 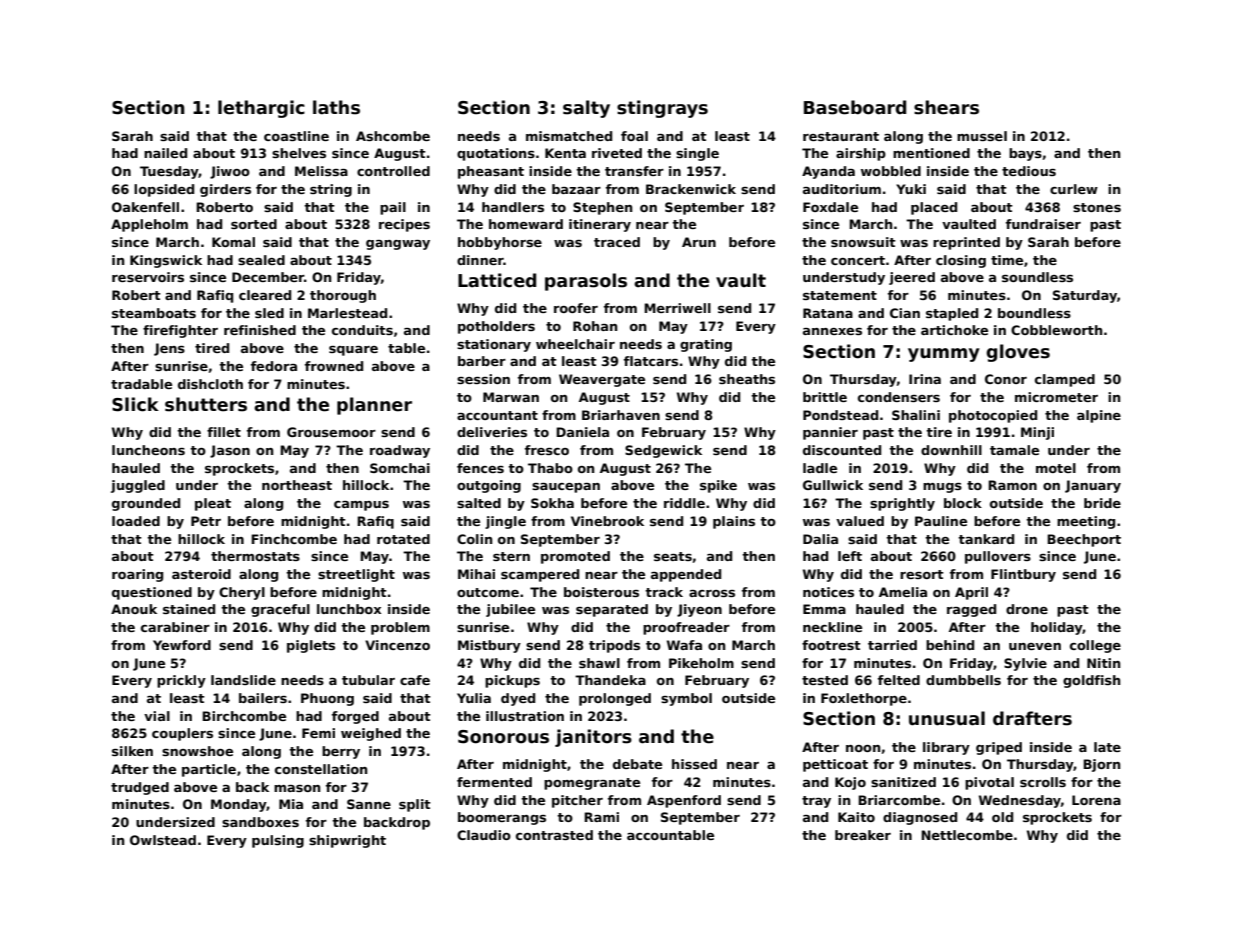 I want to click on potholders, so click(x=496, y=327).
